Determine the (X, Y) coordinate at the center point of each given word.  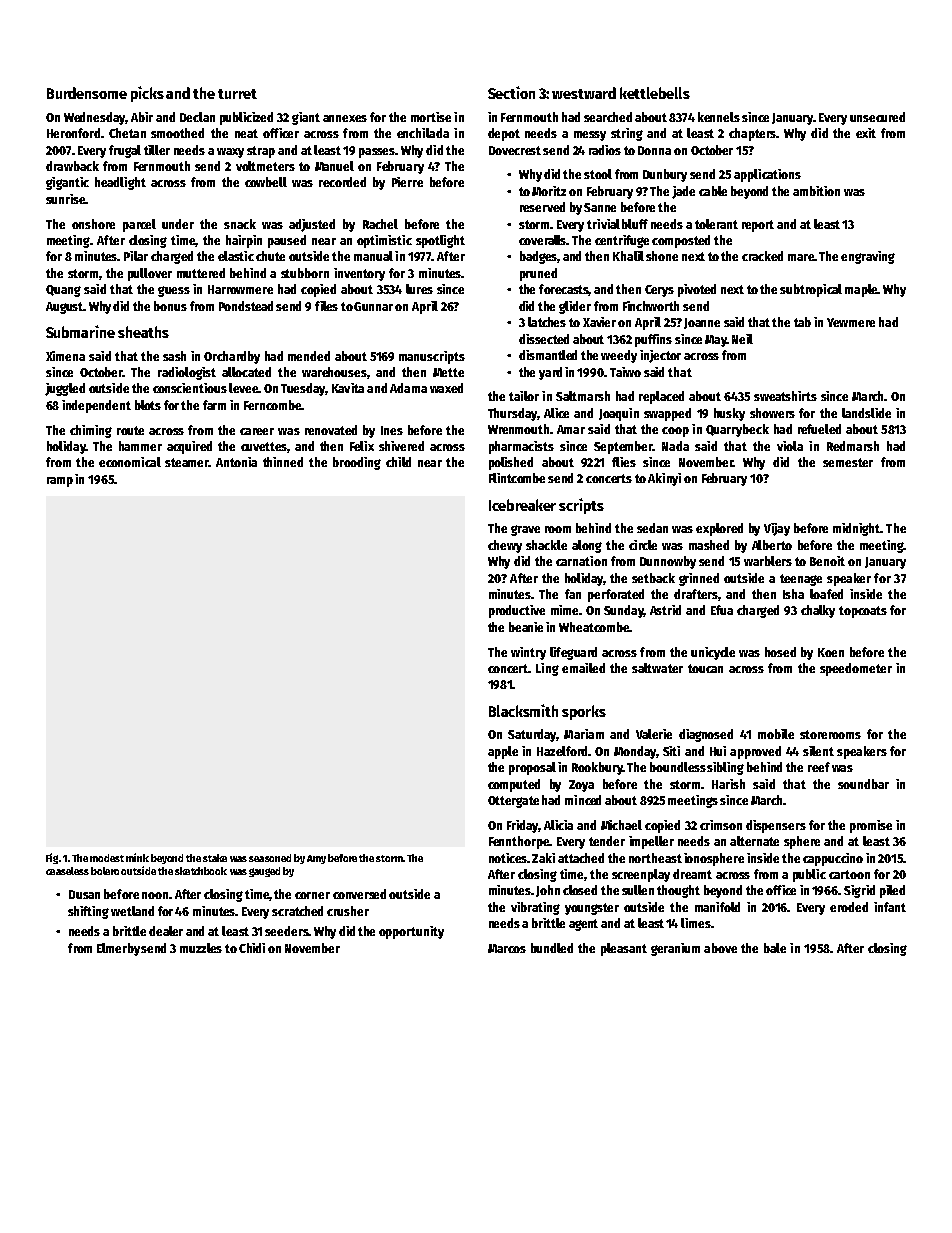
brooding (357, 463)
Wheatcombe (594, 627)
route (130, 430)
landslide (866, 413)
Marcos (507, 948)
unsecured (877, 117)
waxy (230, 153)
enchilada (423, 133)
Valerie (654, 734)
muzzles (201, 948)
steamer (187, 462)
